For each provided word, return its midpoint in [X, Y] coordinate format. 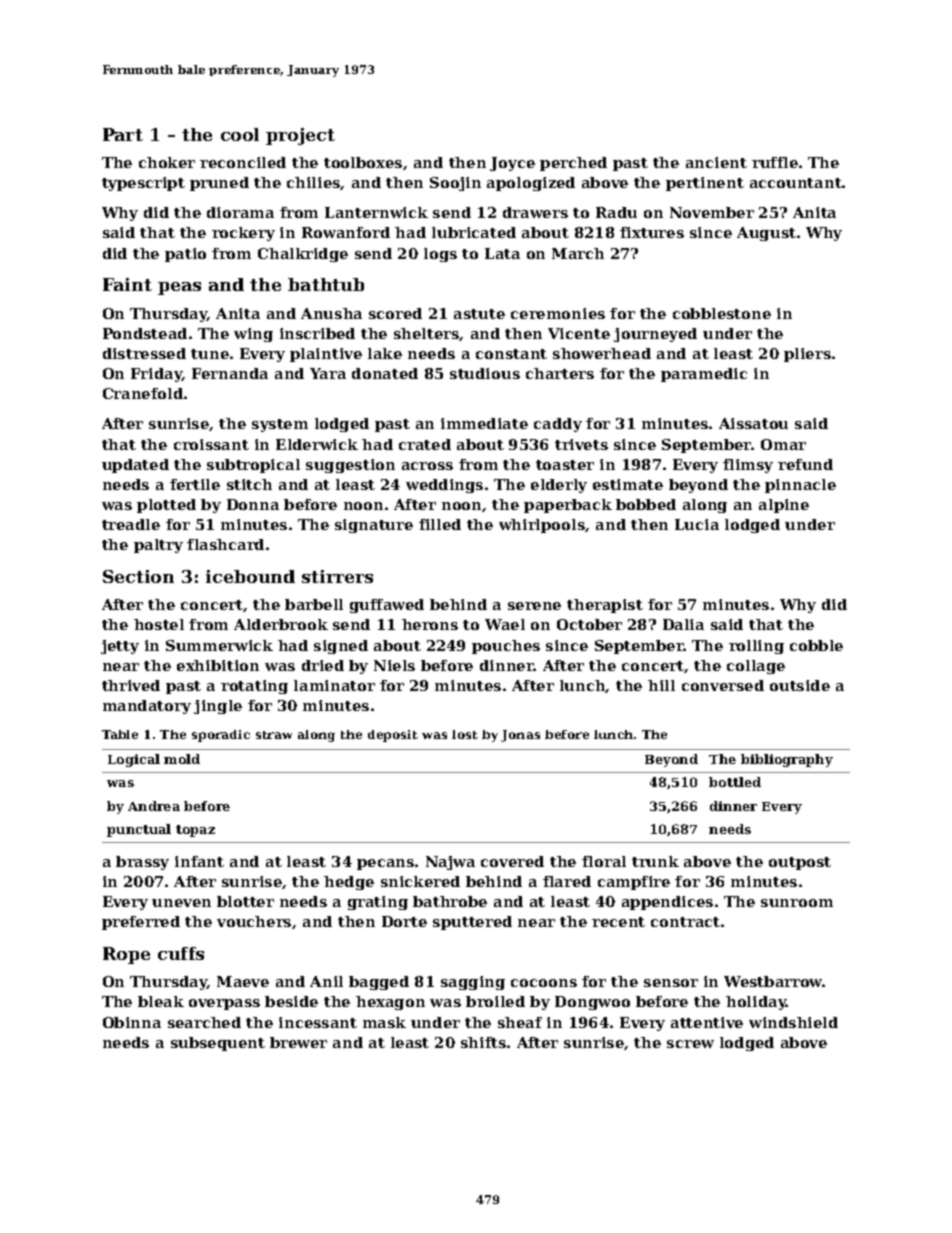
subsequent [218, 1044]
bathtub [326, 284]
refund [805, 464]
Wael [505, 624]
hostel [159, 624]
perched [573, 164]
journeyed [655, 335]
